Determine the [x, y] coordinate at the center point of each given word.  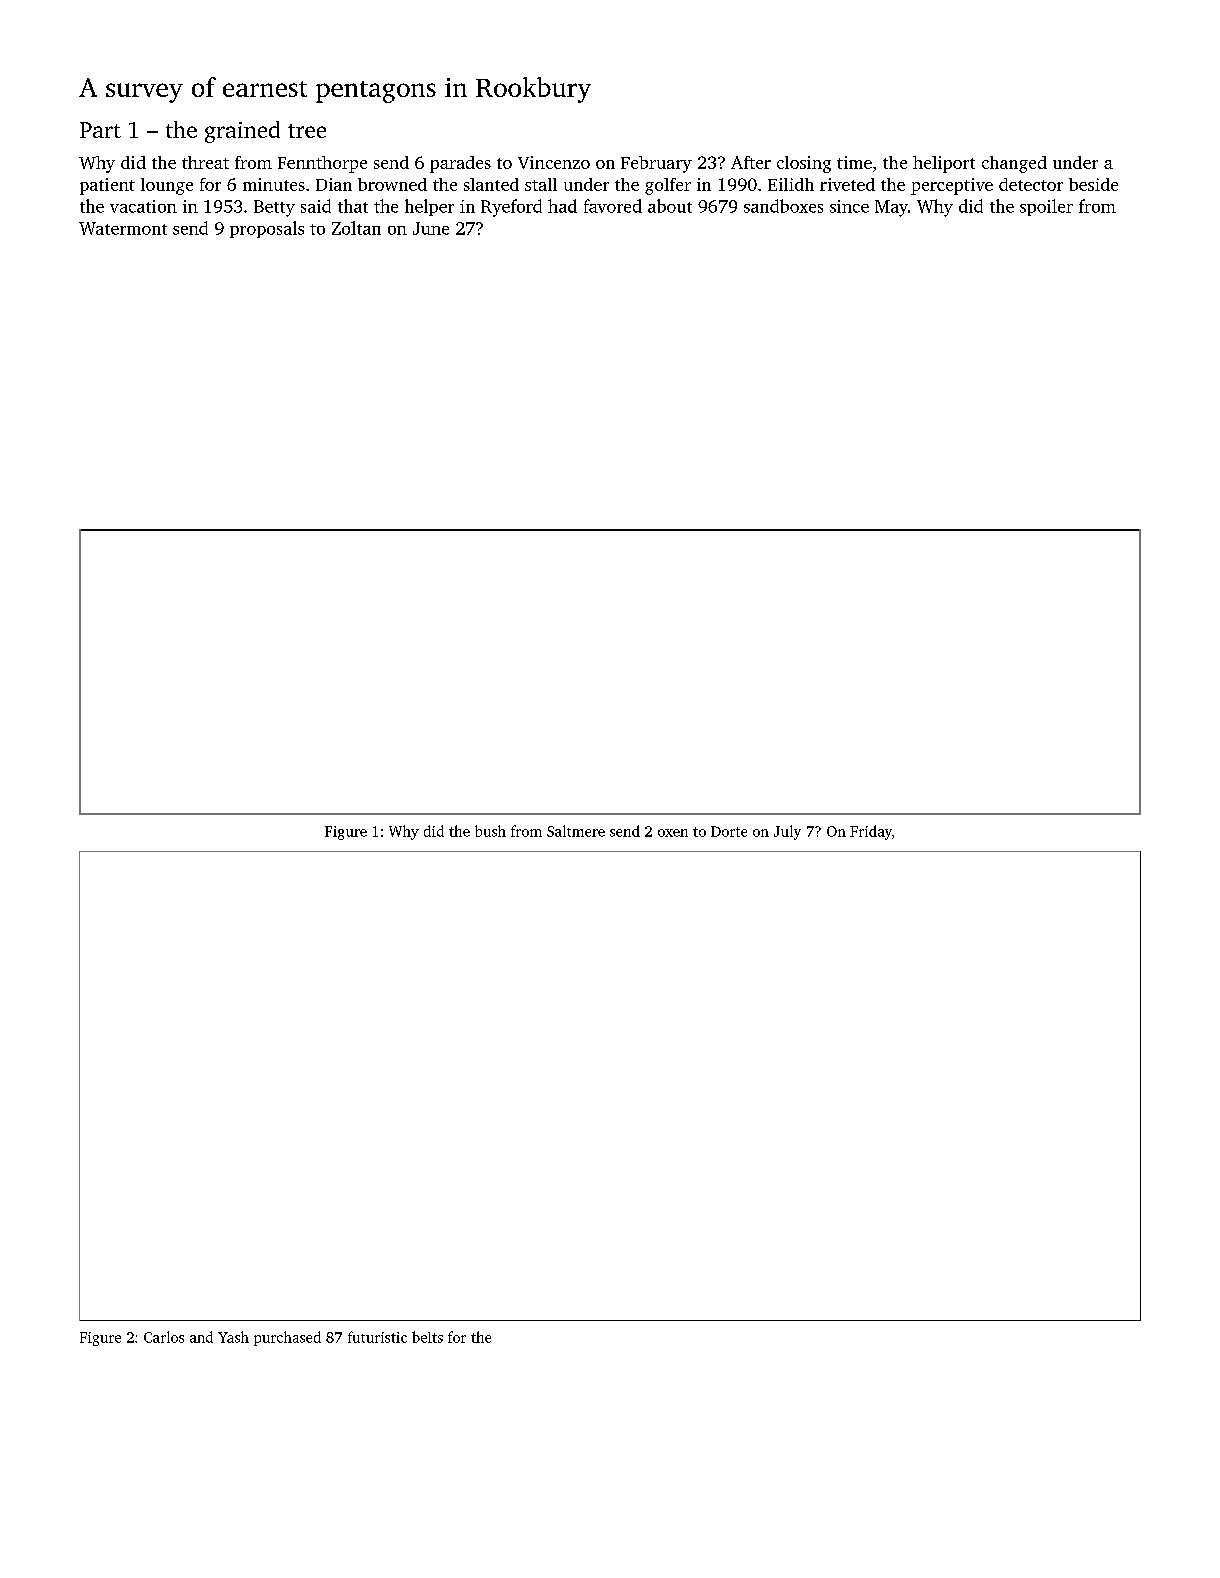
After [751, 162]
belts [427, 1337]
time [854, 162]
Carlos [164, 1337]
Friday [871, 832]
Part [100, 130]
